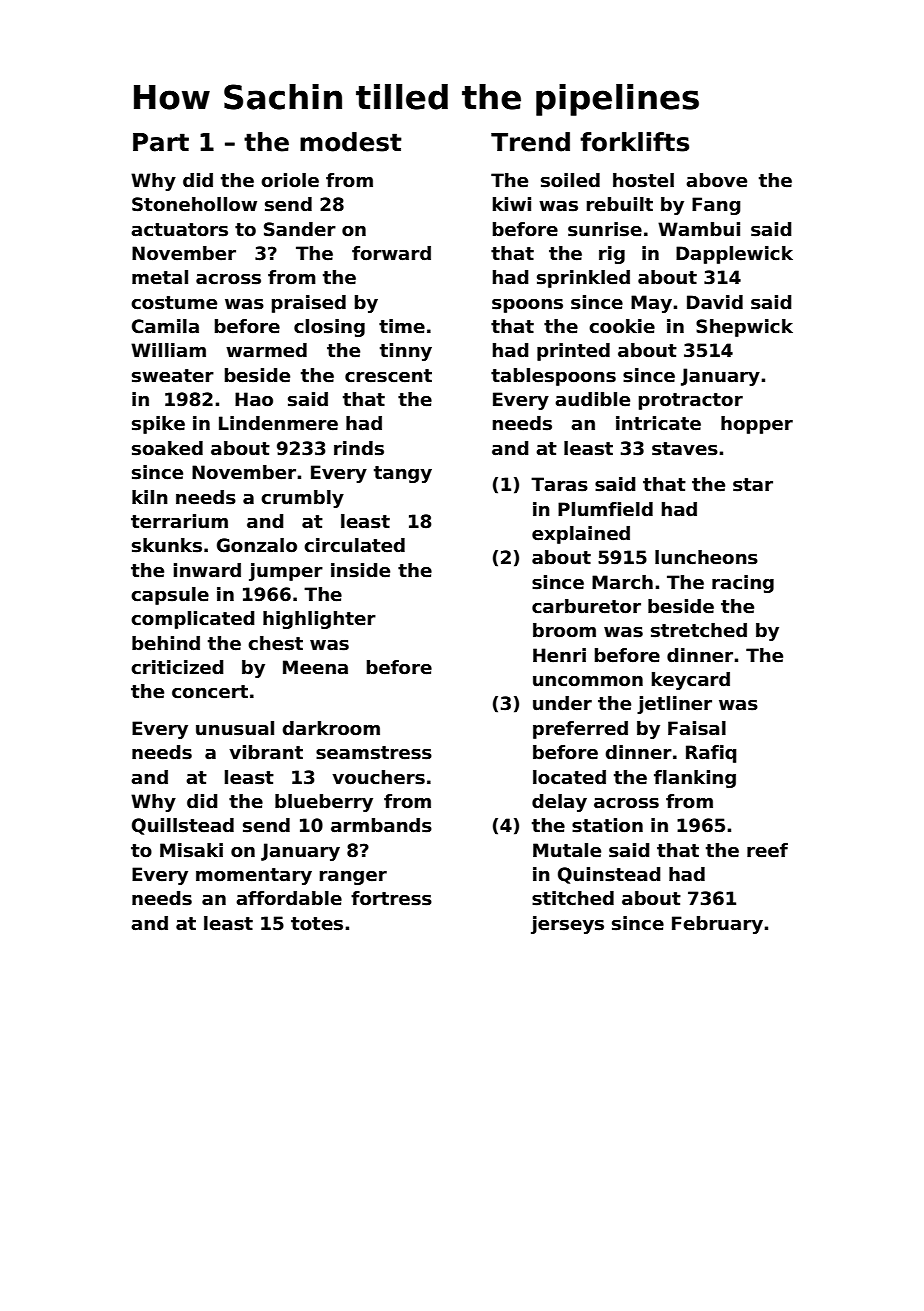 The image size is (924, 1311). What do you see at coordinates (158, 425) in the document?
I see `spike` at bounding box center [158, 425].
